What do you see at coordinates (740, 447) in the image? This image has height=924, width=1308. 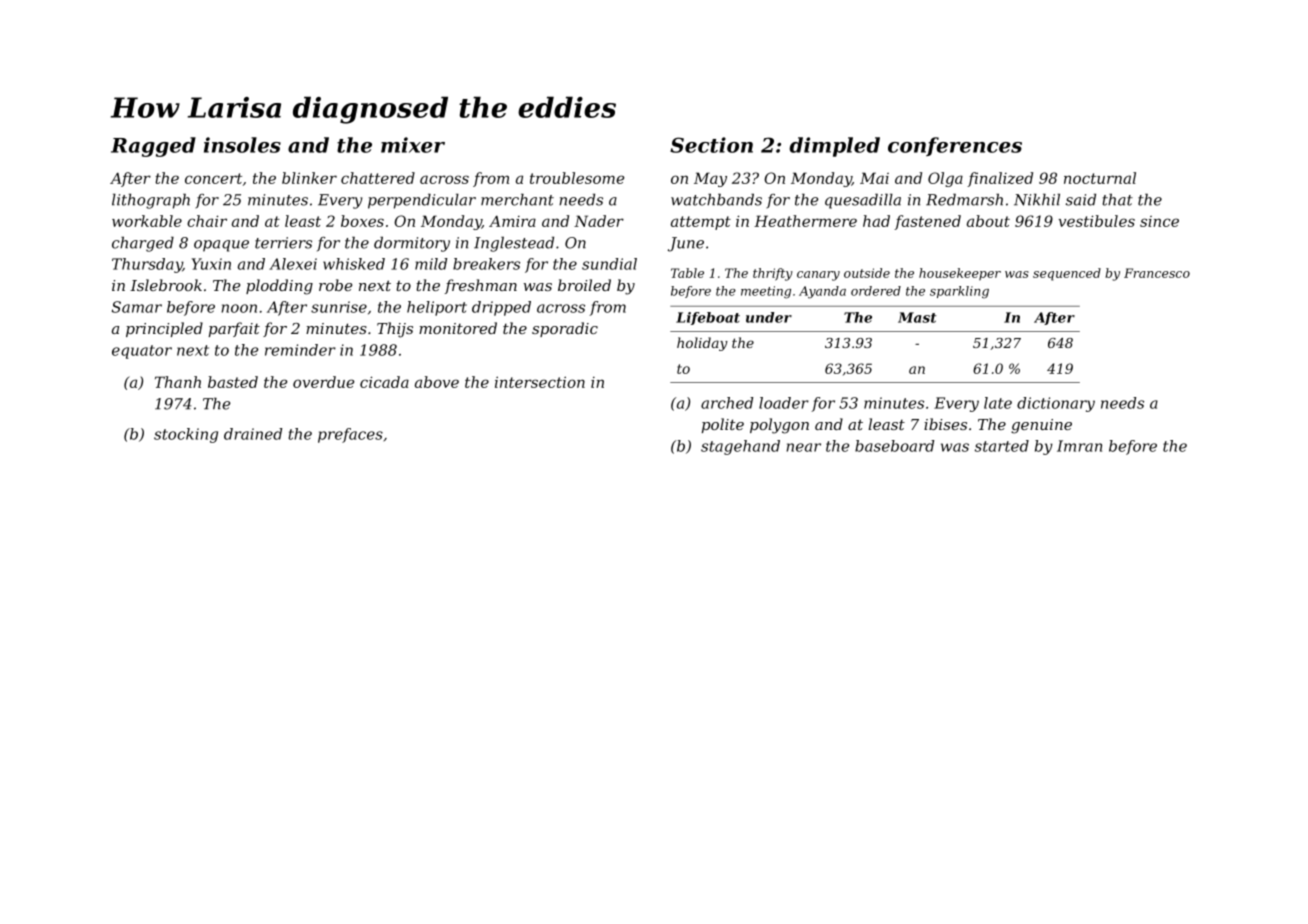 I see `stagehand` at bounding box center [740, 447].
